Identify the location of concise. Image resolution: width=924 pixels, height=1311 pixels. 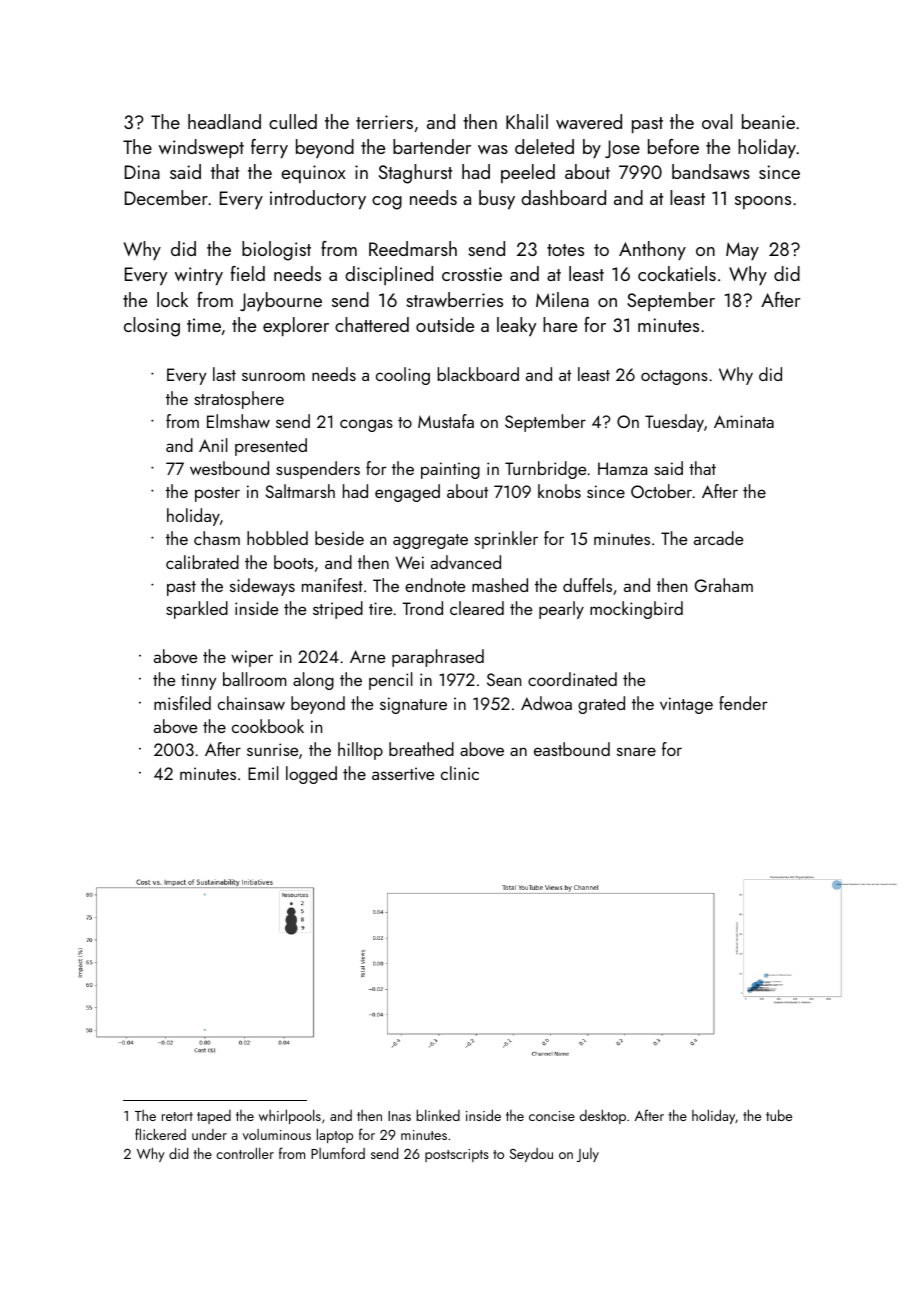
(552, 1116).
